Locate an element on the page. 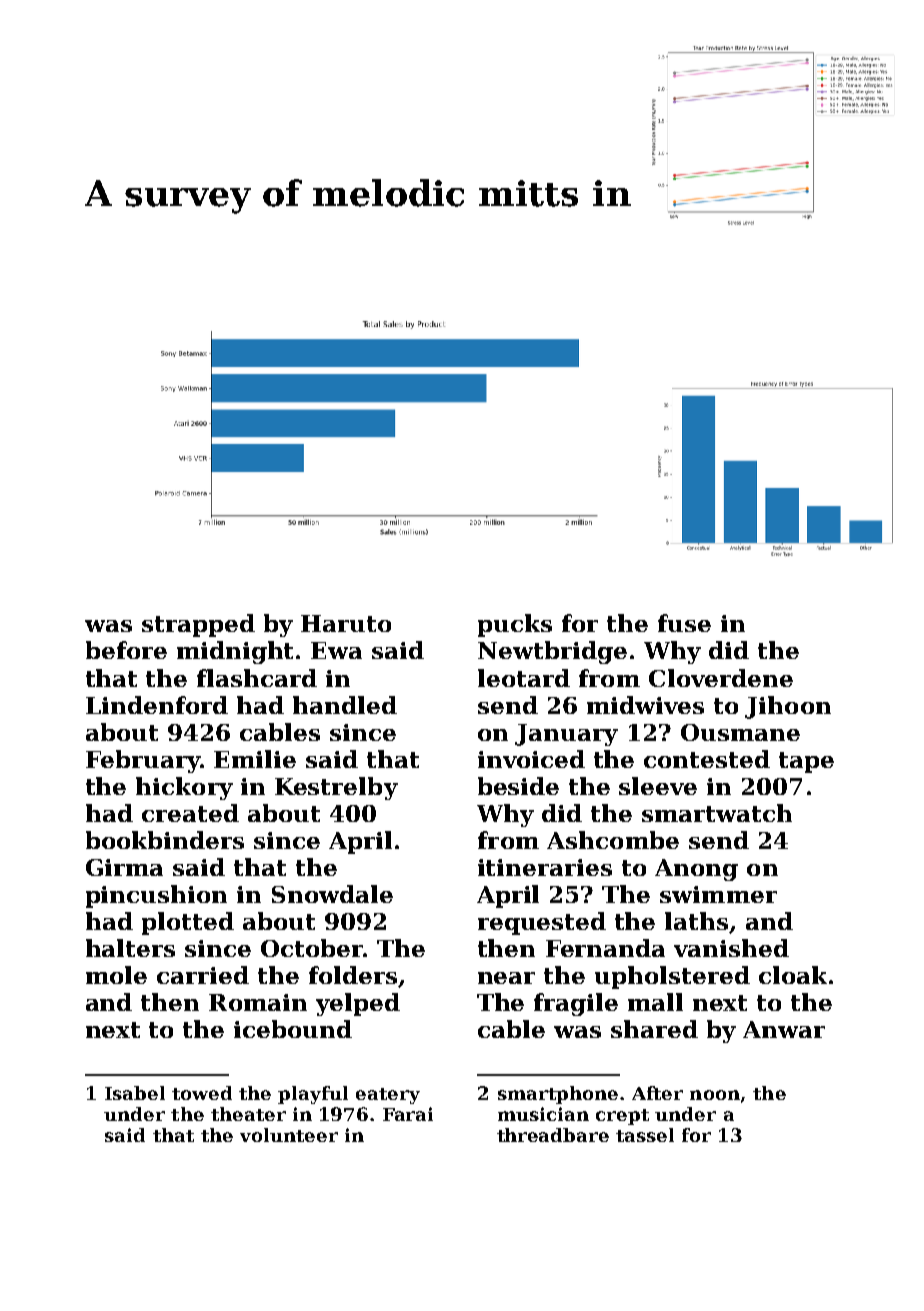 The width and height of the document is (924, 1311). leotard is located at coordinates (524, 678).
